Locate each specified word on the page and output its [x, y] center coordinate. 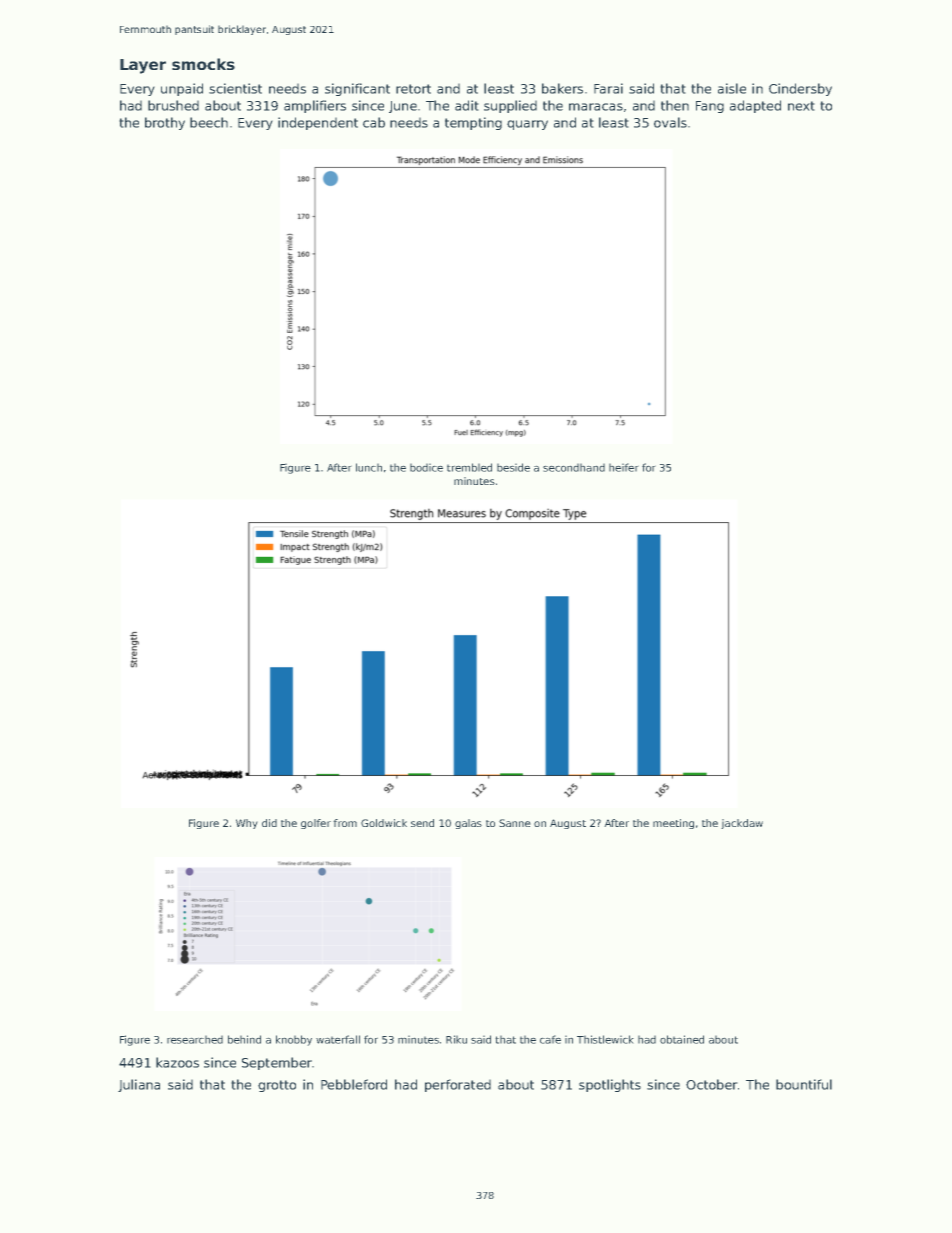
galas [468, 824]
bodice [426, 467]
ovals [670, 122]
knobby [294, 1040]
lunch [369, 467]
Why [247, 824]
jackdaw [742, 824]
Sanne [515, 823]
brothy [165, 123]
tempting [473, 123]
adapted [755, 106]
